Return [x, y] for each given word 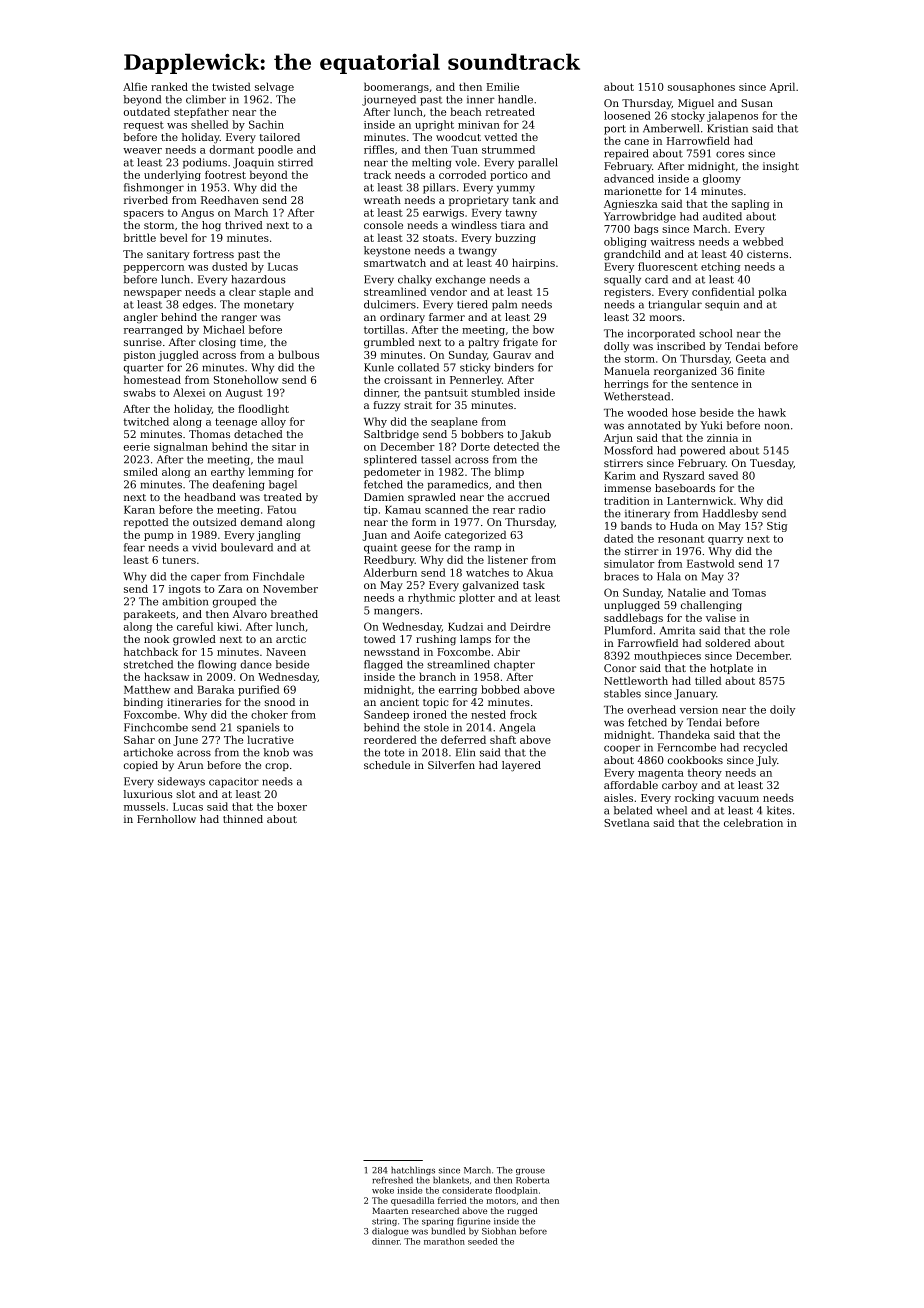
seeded [483, 1241]
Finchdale [278, 576]
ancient [399, 702]
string [384, 1222]
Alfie [135, 86]
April [782, 87]
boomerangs [396, 87]
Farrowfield [648, 643]
